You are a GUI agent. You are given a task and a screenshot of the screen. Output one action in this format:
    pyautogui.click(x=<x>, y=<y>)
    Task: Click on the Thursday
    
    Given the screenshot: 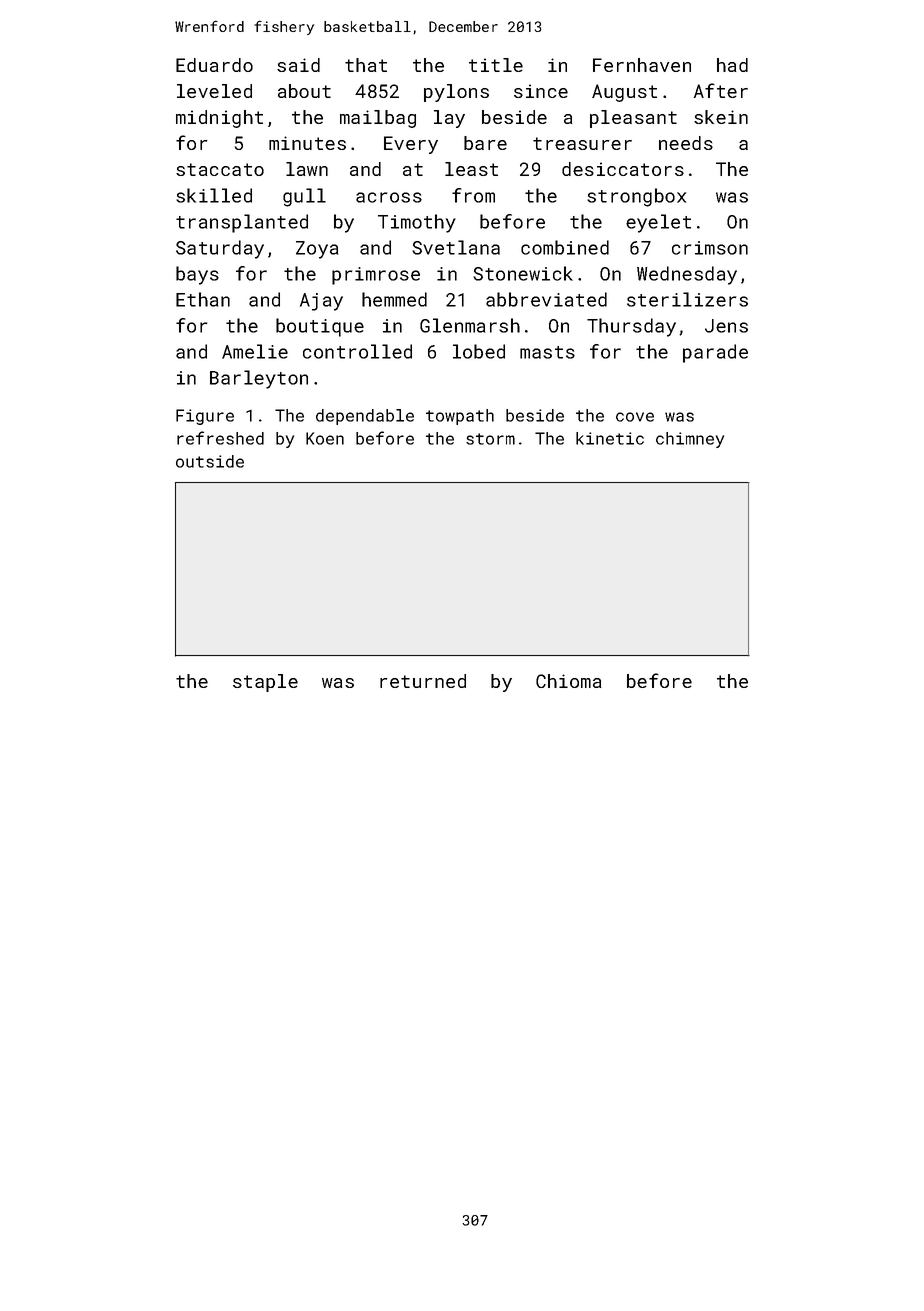 What is the action you would take?
    pyautogui.click(x=631, y=327)
